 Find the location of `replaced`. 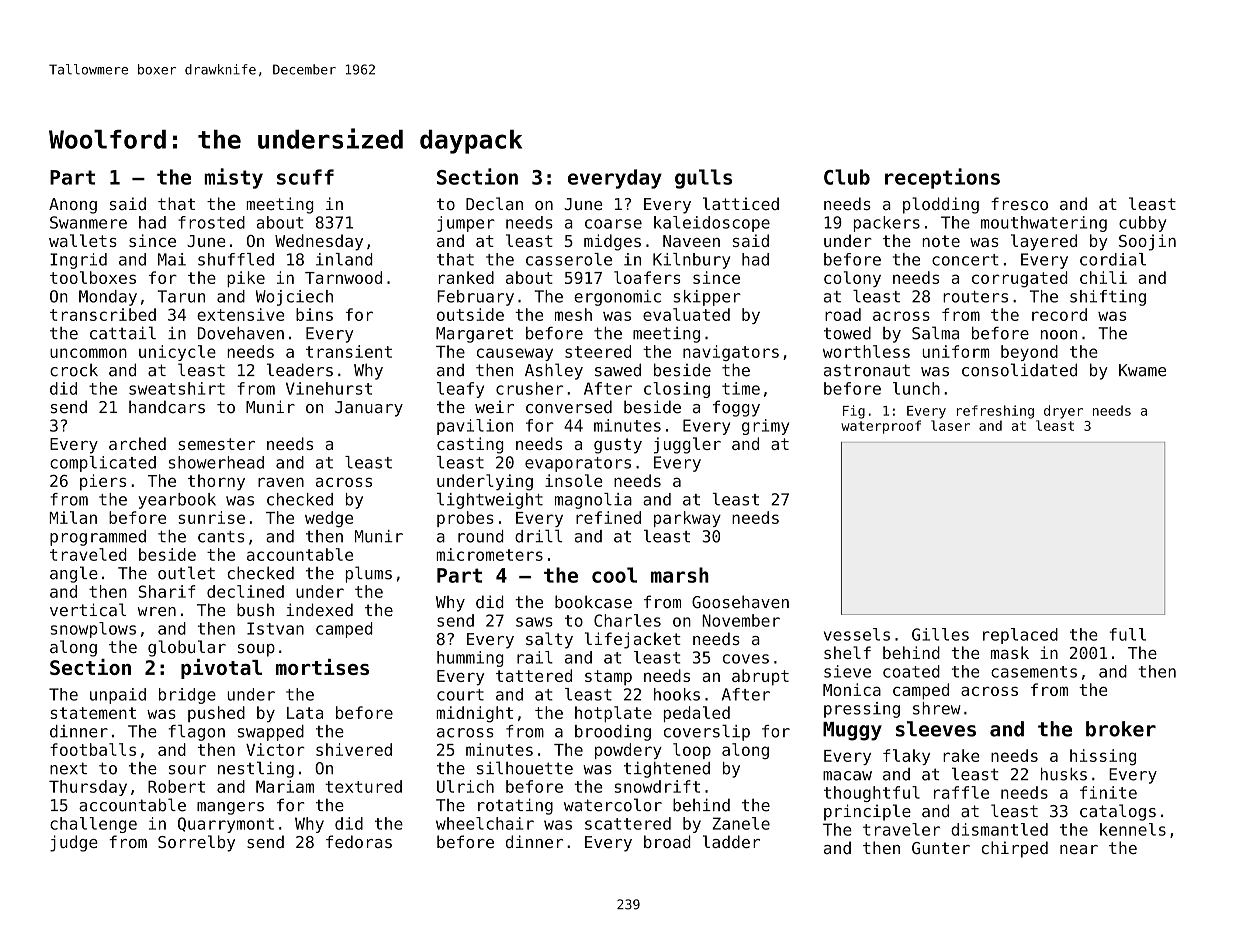

replaced is located at coordinates (1020, 636).
